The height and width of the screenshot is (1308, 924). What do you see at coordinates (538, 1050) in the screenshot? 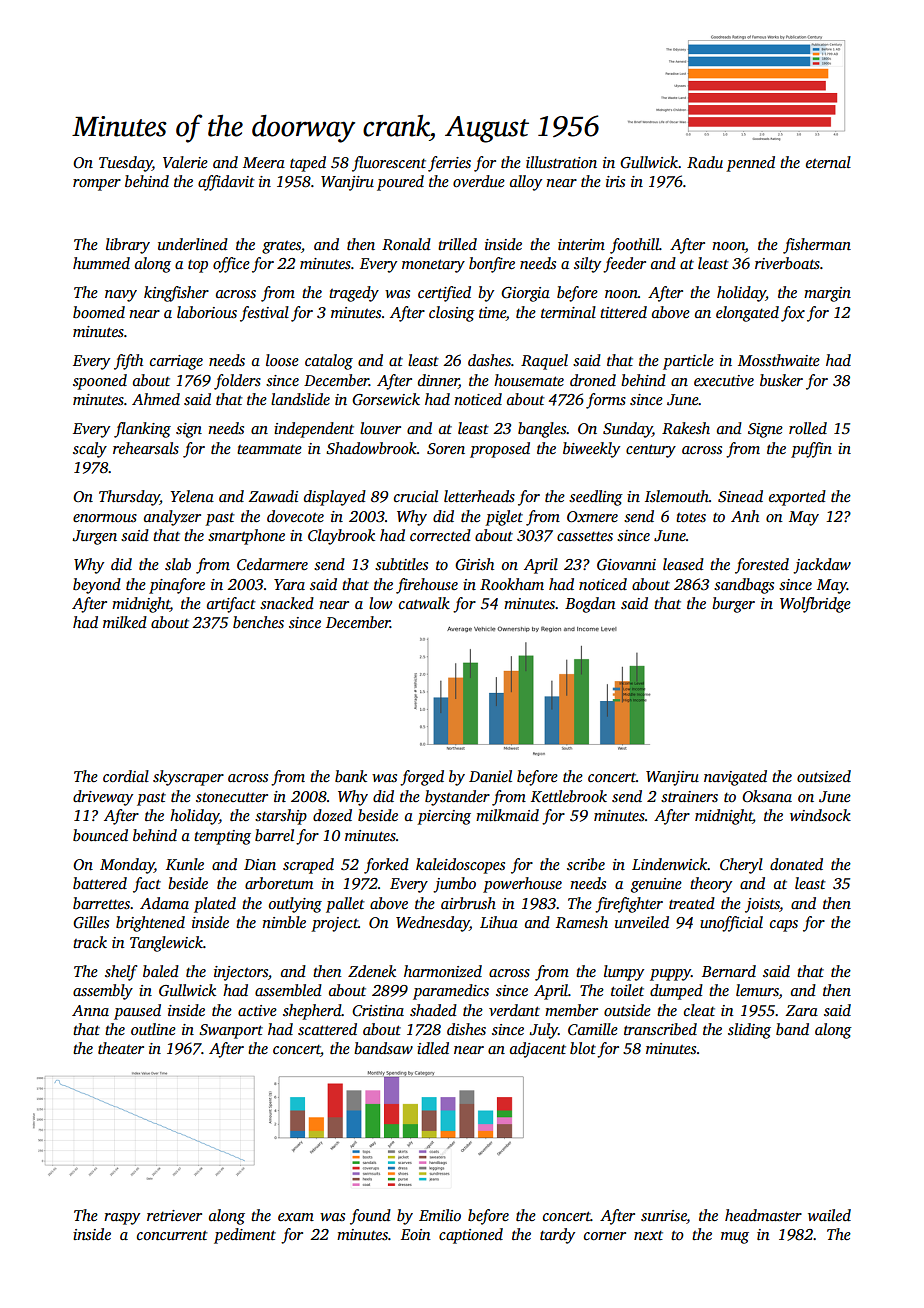
I see `adjacent` at bounding box center [538, 1050].
